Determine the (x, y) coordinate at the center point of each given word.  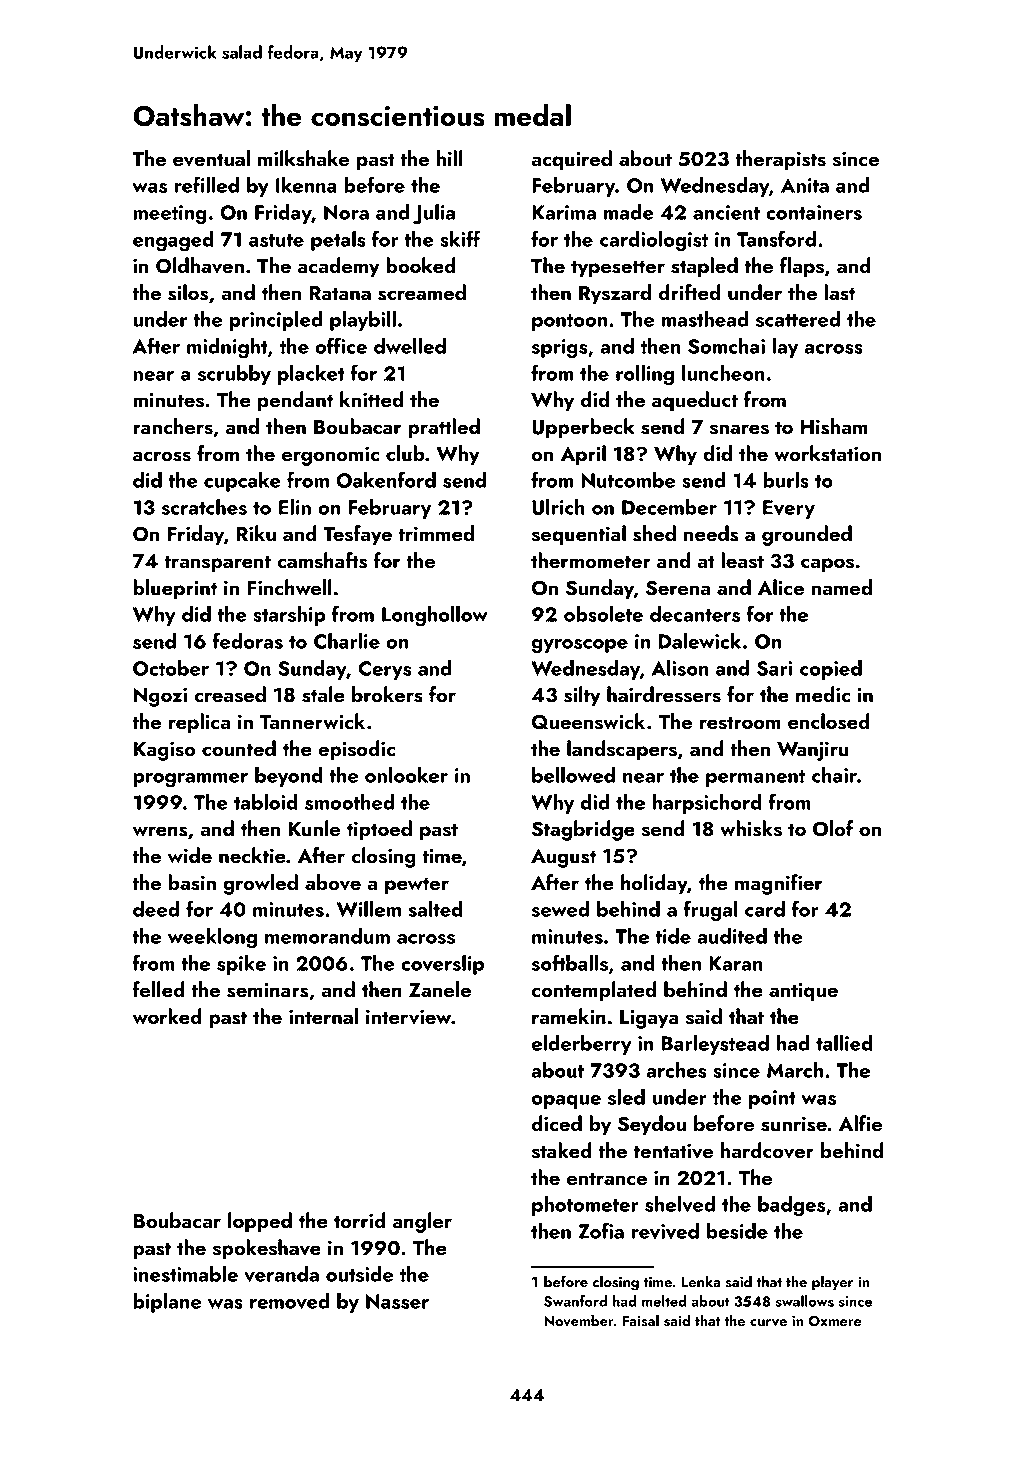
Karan (736, 963)
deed (156, 909)
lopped (260, 1222)
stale (323, 694)
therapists (780, 160)
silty (582, 696)
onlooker (406, 775)
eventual (211, 158)
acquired (571, 160)
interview (408, 1017)
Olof (833, 828)
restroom (740, 723)
